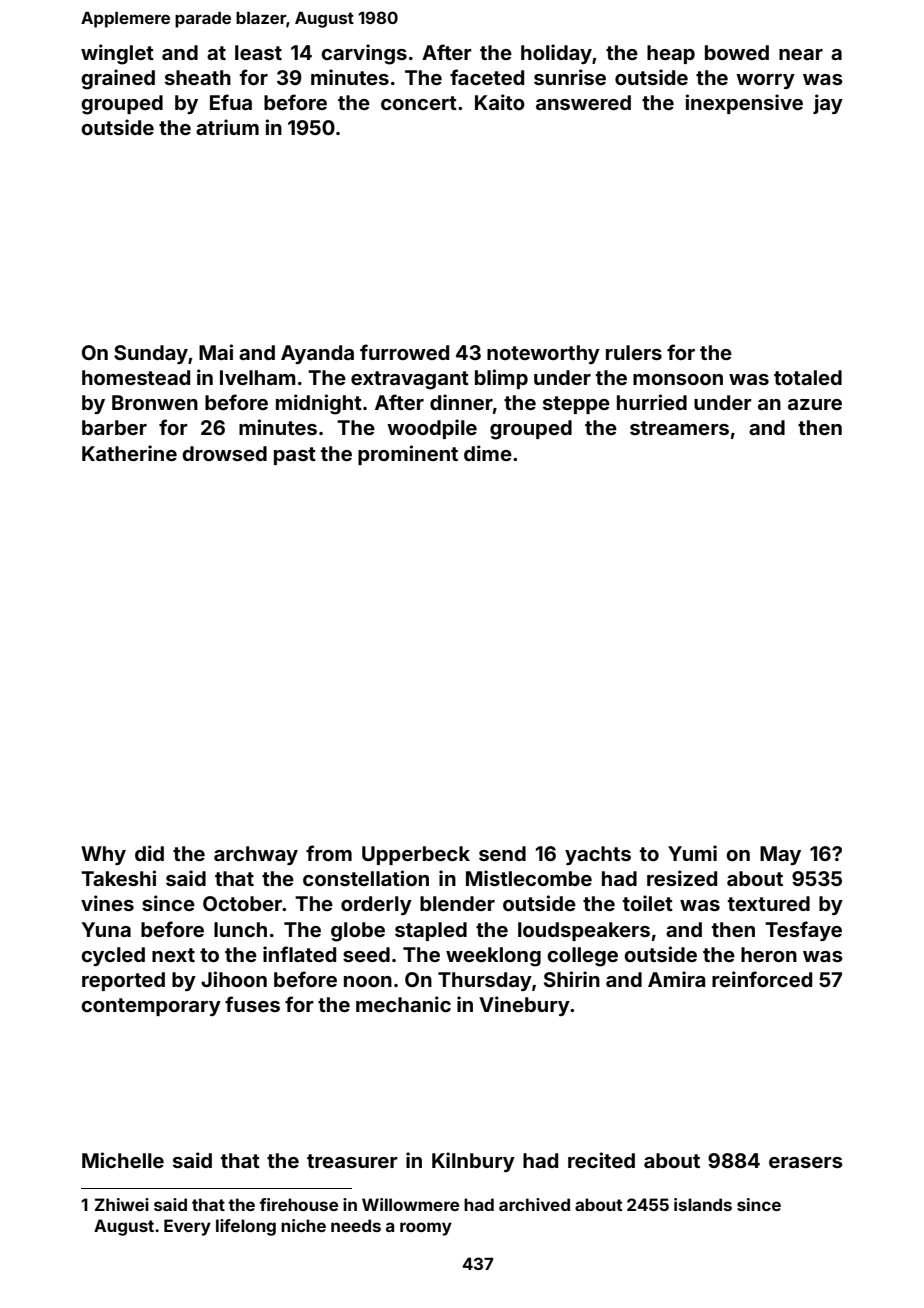  Describe the element at coordinates (432, 429) in the screenshot. I see `woodpile` at that location.
